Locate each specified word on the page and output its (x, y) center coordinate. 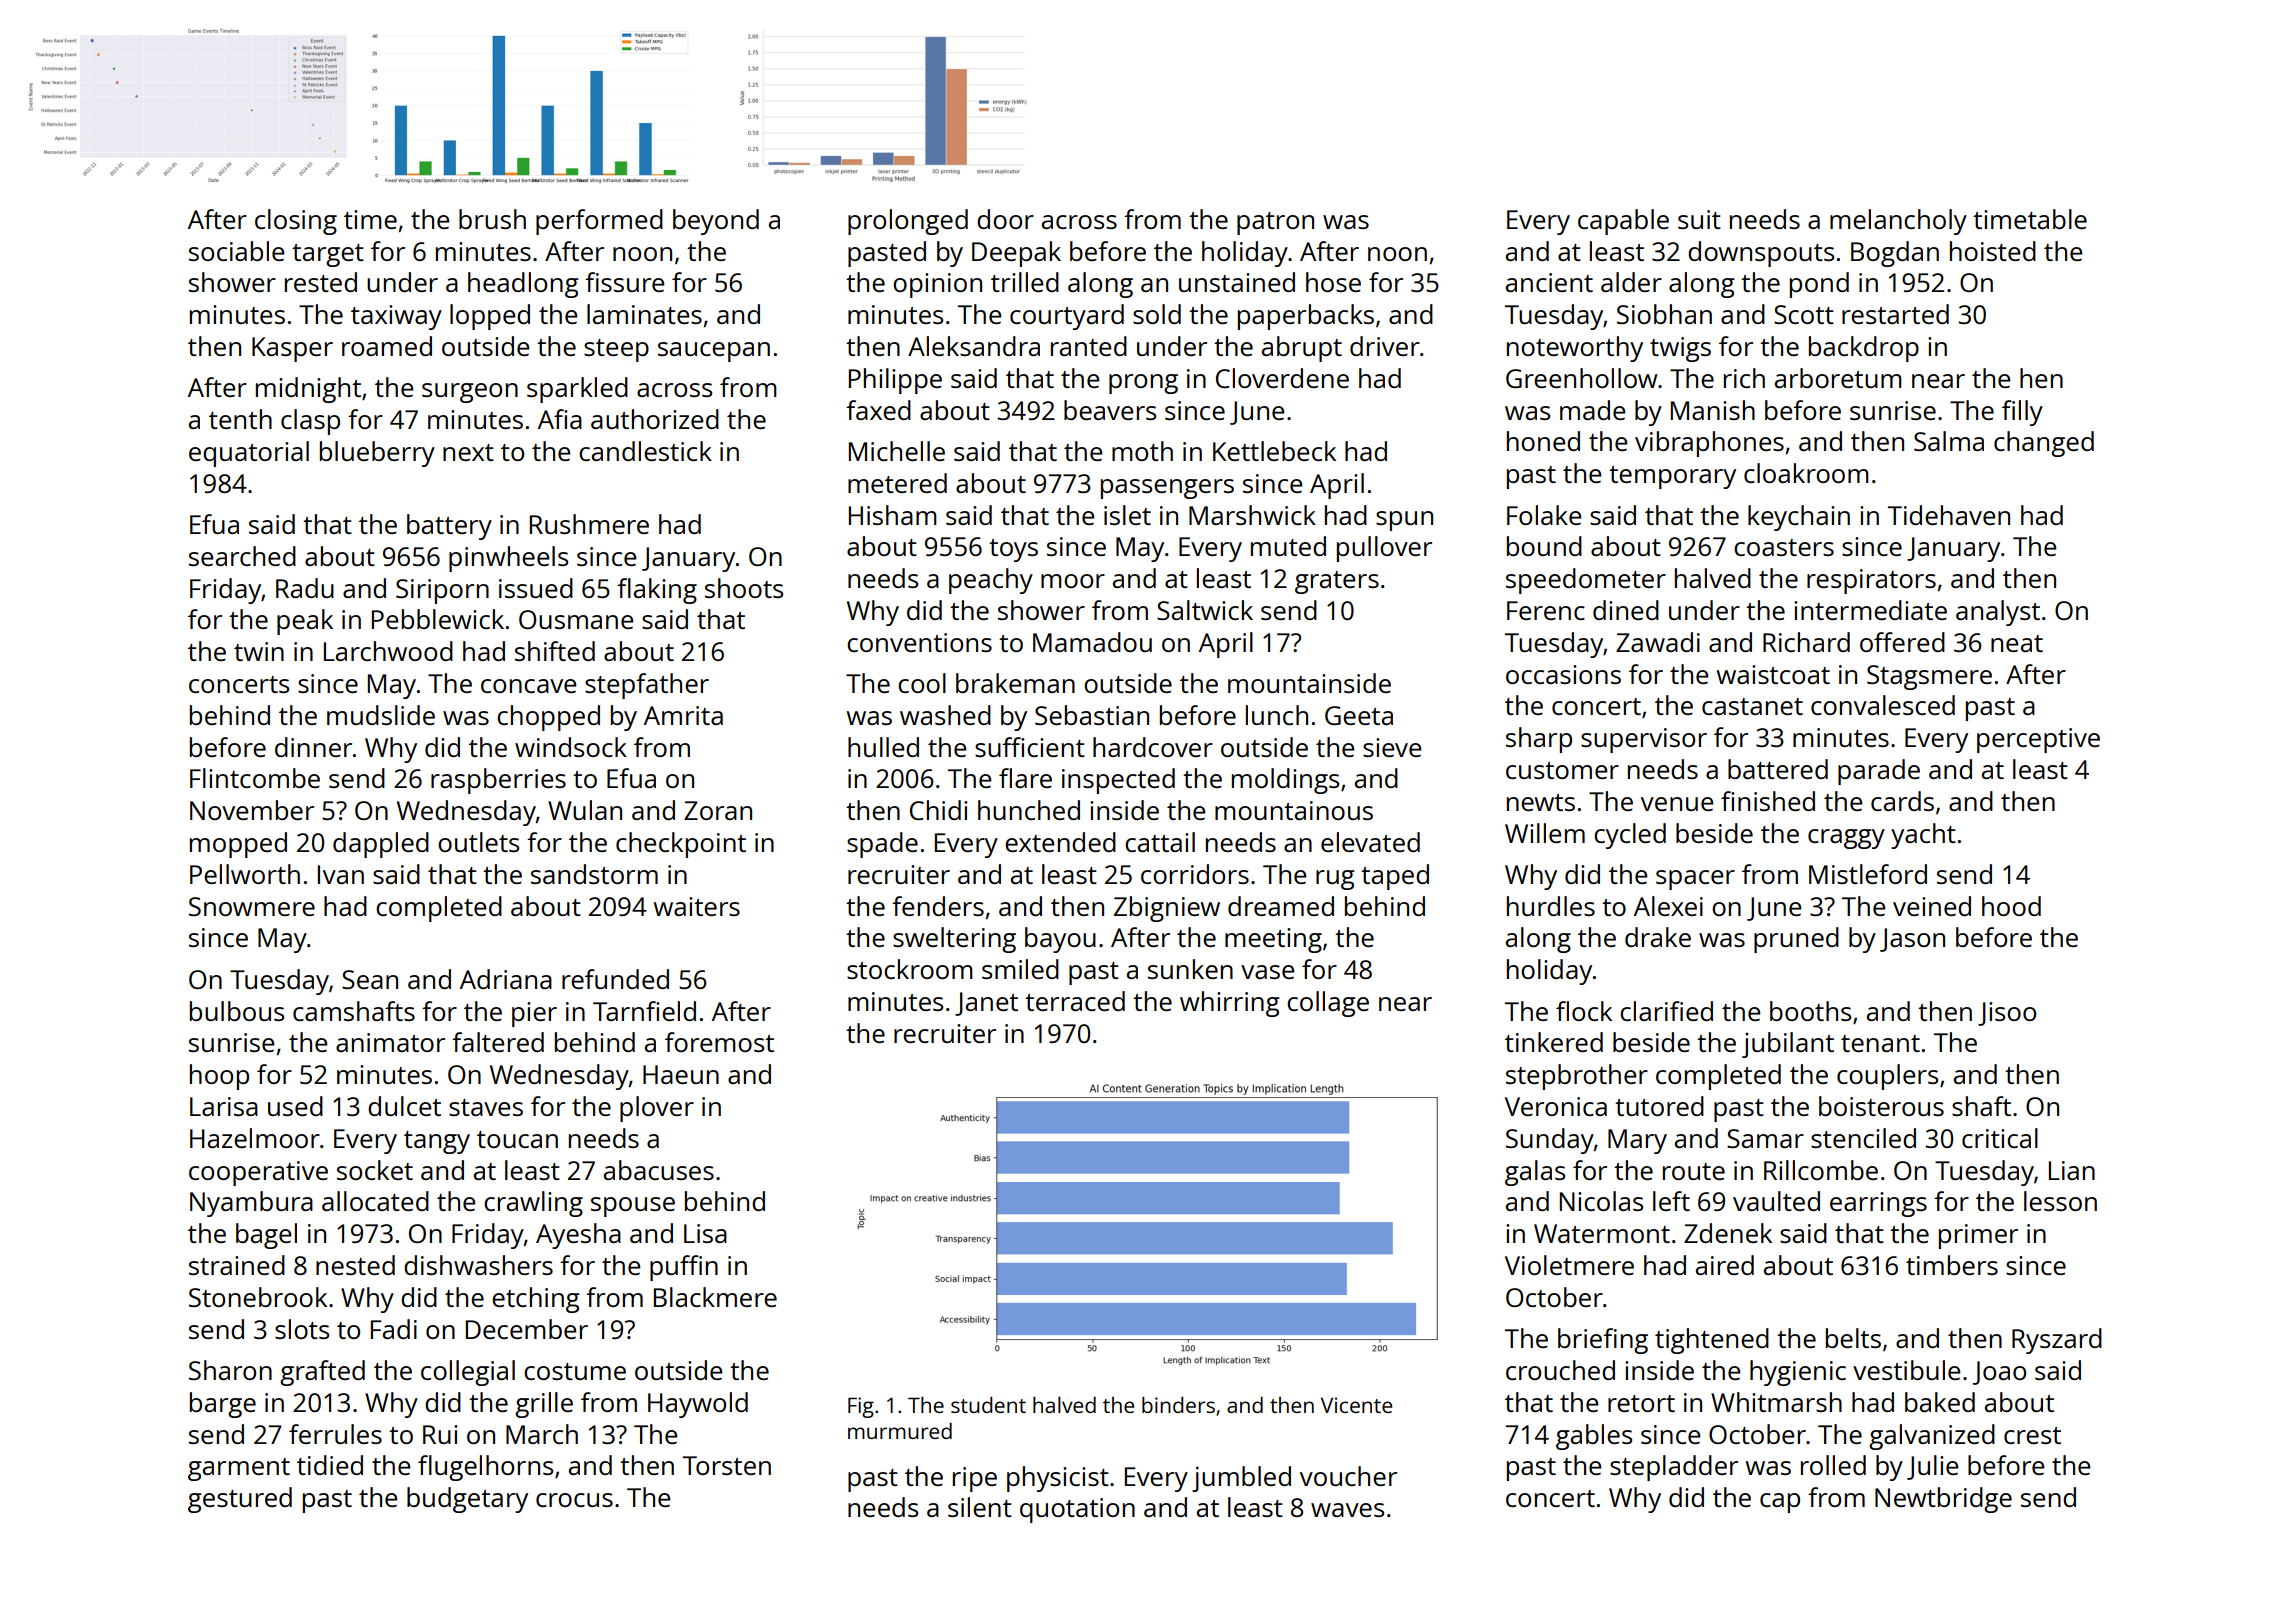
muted (1288, 546)
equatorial (249, 454)
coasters (1784, 547)
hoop (219, 1077)
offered (1902, 642)
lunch (1277, 715)
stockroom (910, 969)
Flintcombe (255, 778)
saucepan (714, 352)
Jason (1912, 940)
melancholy (1898, 222)
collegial (468, 1373)
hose (1333, 282)
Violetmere (1569, 1265)
